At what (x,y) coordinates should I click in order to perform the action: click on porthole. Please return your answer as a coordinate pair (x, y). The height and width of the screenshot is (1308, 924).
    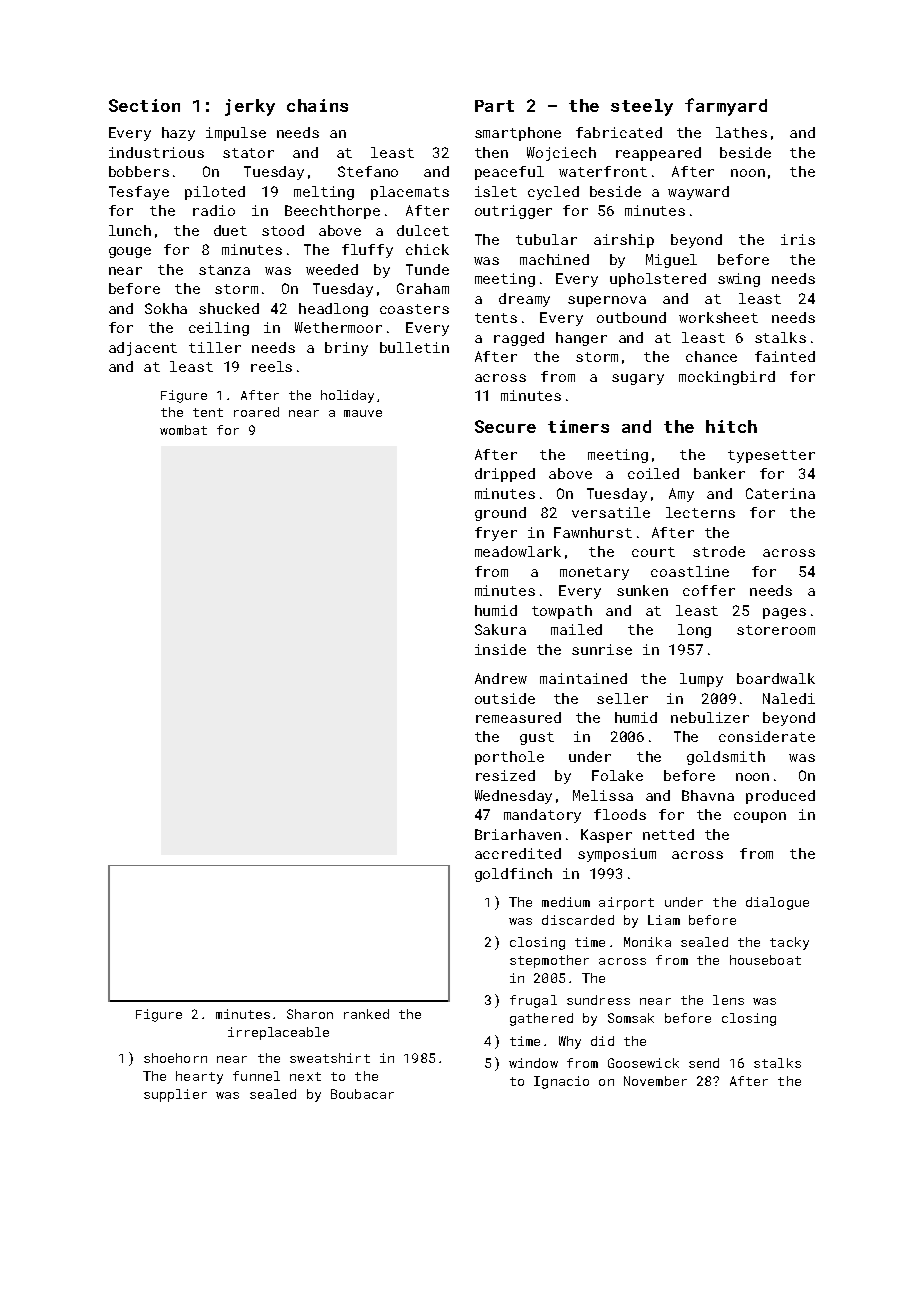
    Looking at the image, I should click on (509, 758).
